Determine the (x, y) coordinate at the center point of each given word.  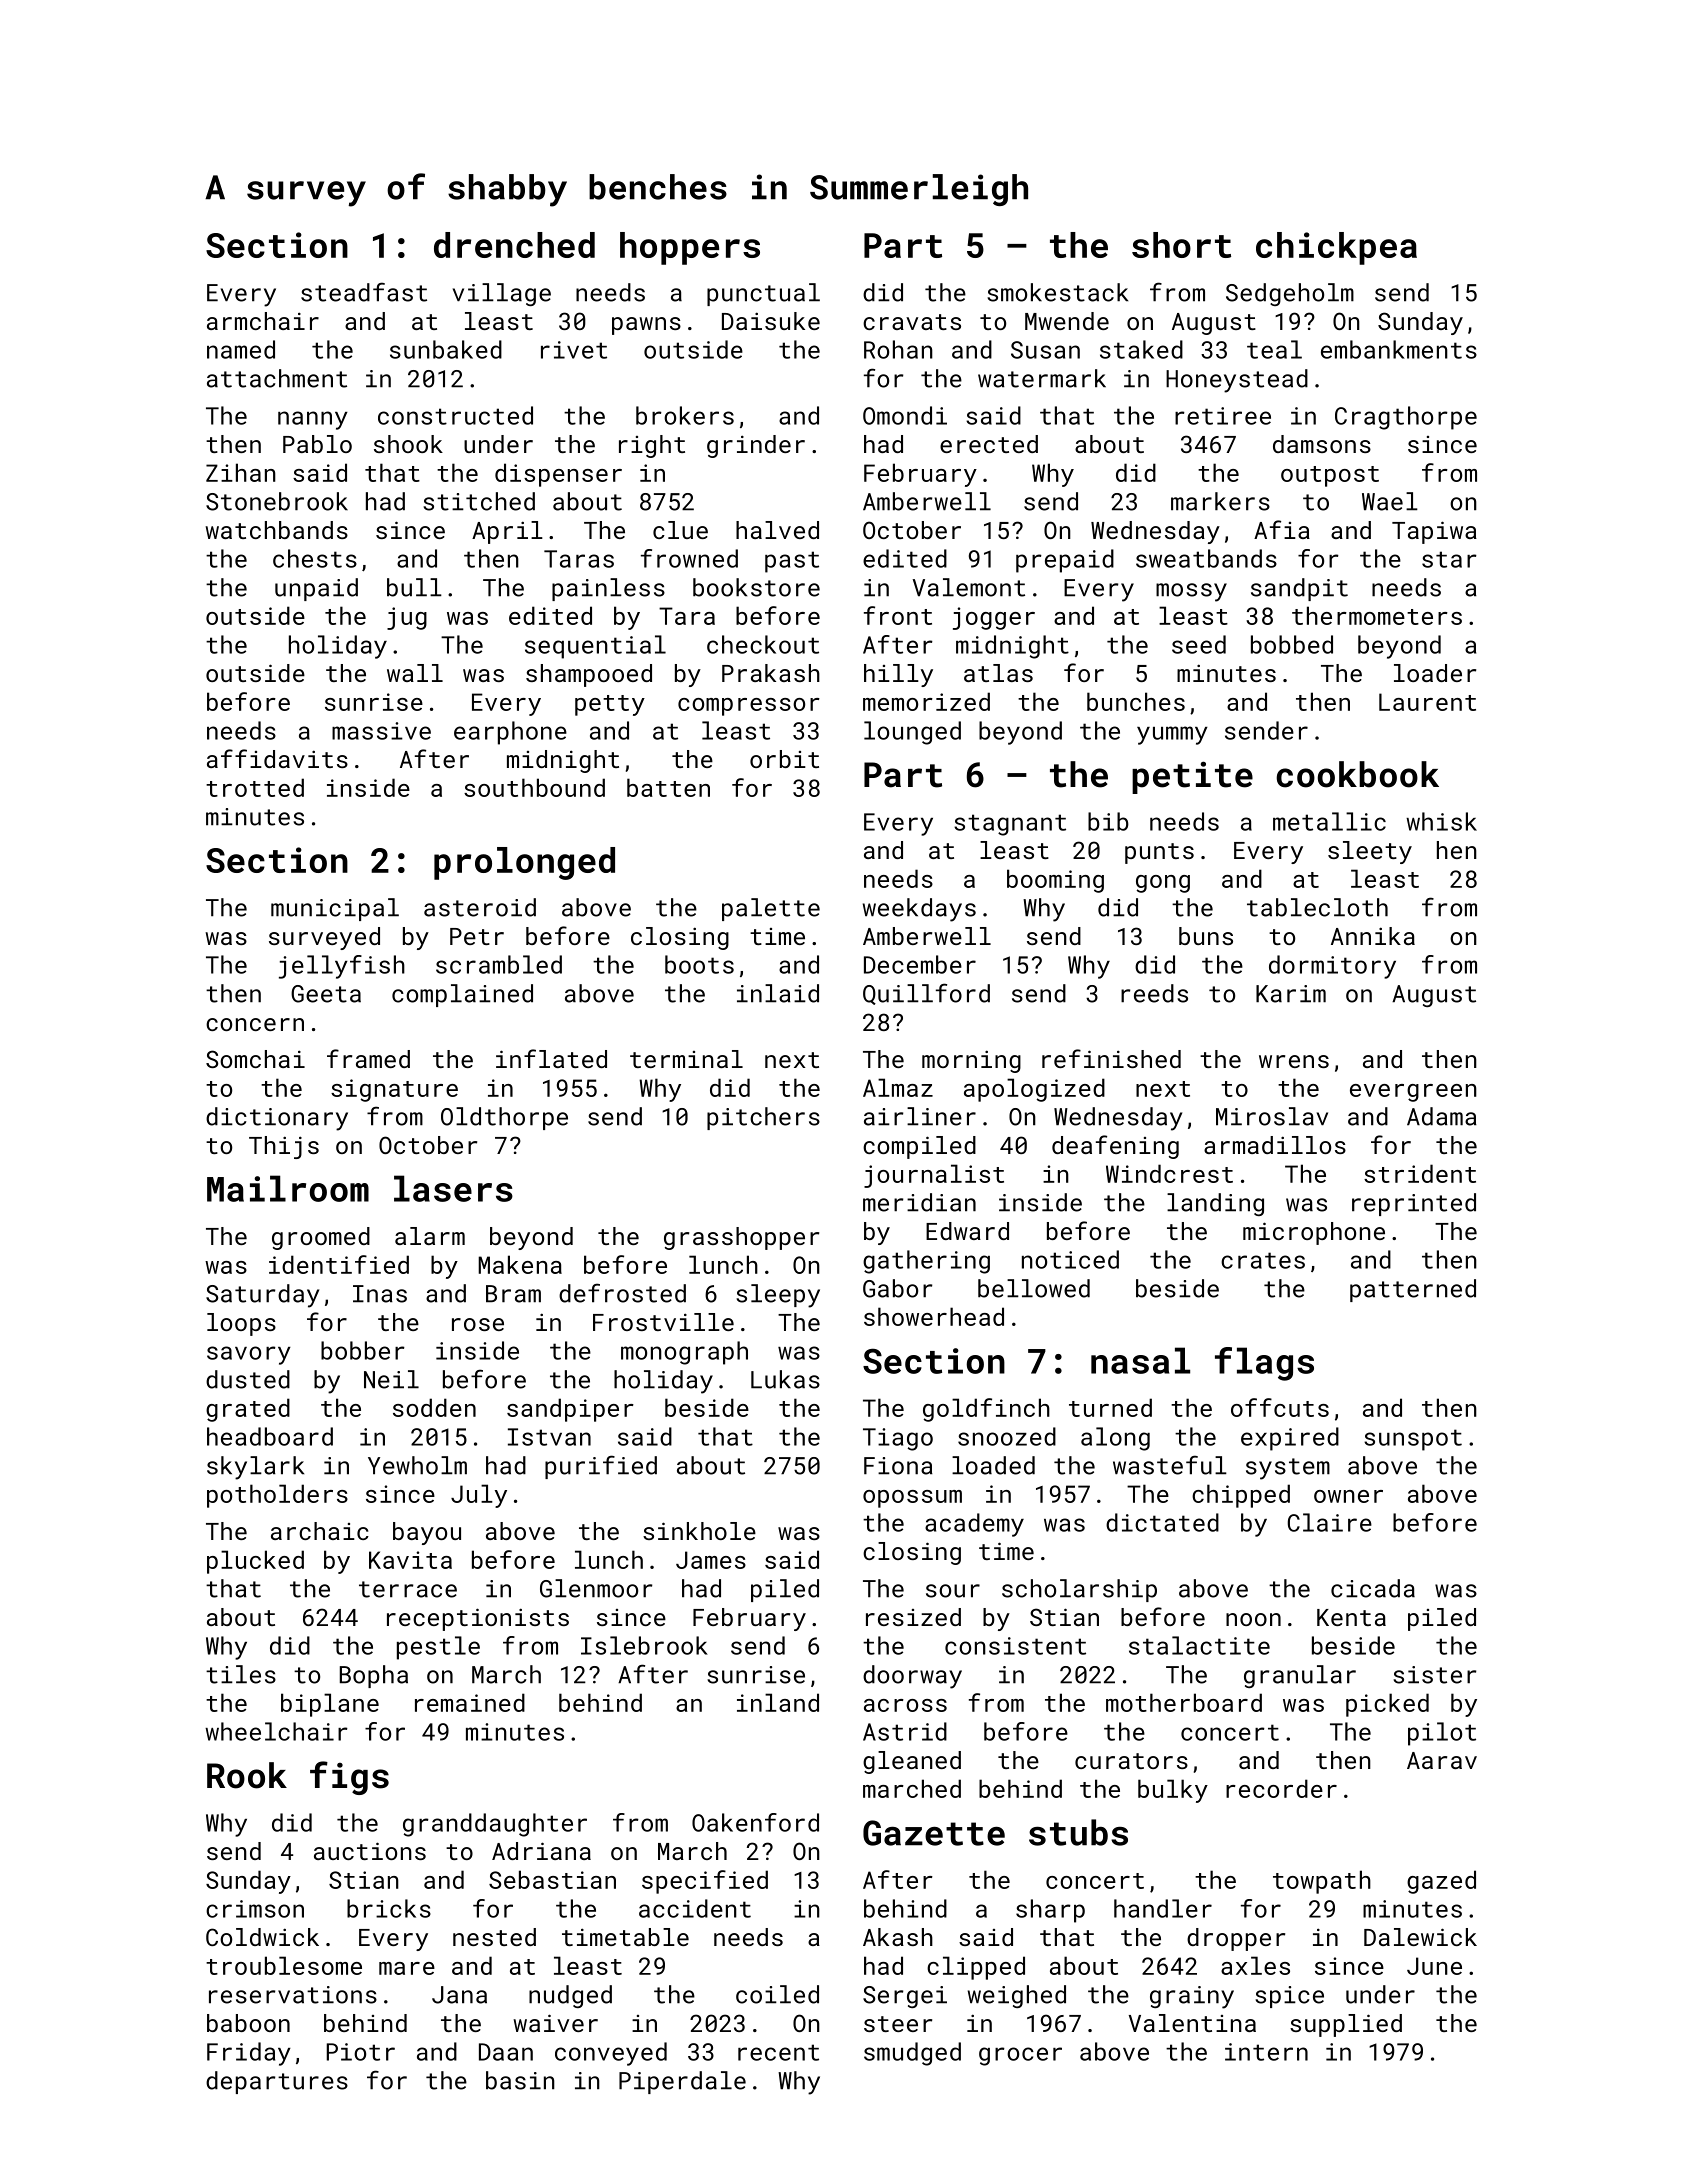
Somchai (255, 1059)
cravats (912, 322)
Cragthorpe (1406, 418)
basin (520, 2080)
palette (771, 909)
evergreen (1413, 1093)
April (507, 532)
